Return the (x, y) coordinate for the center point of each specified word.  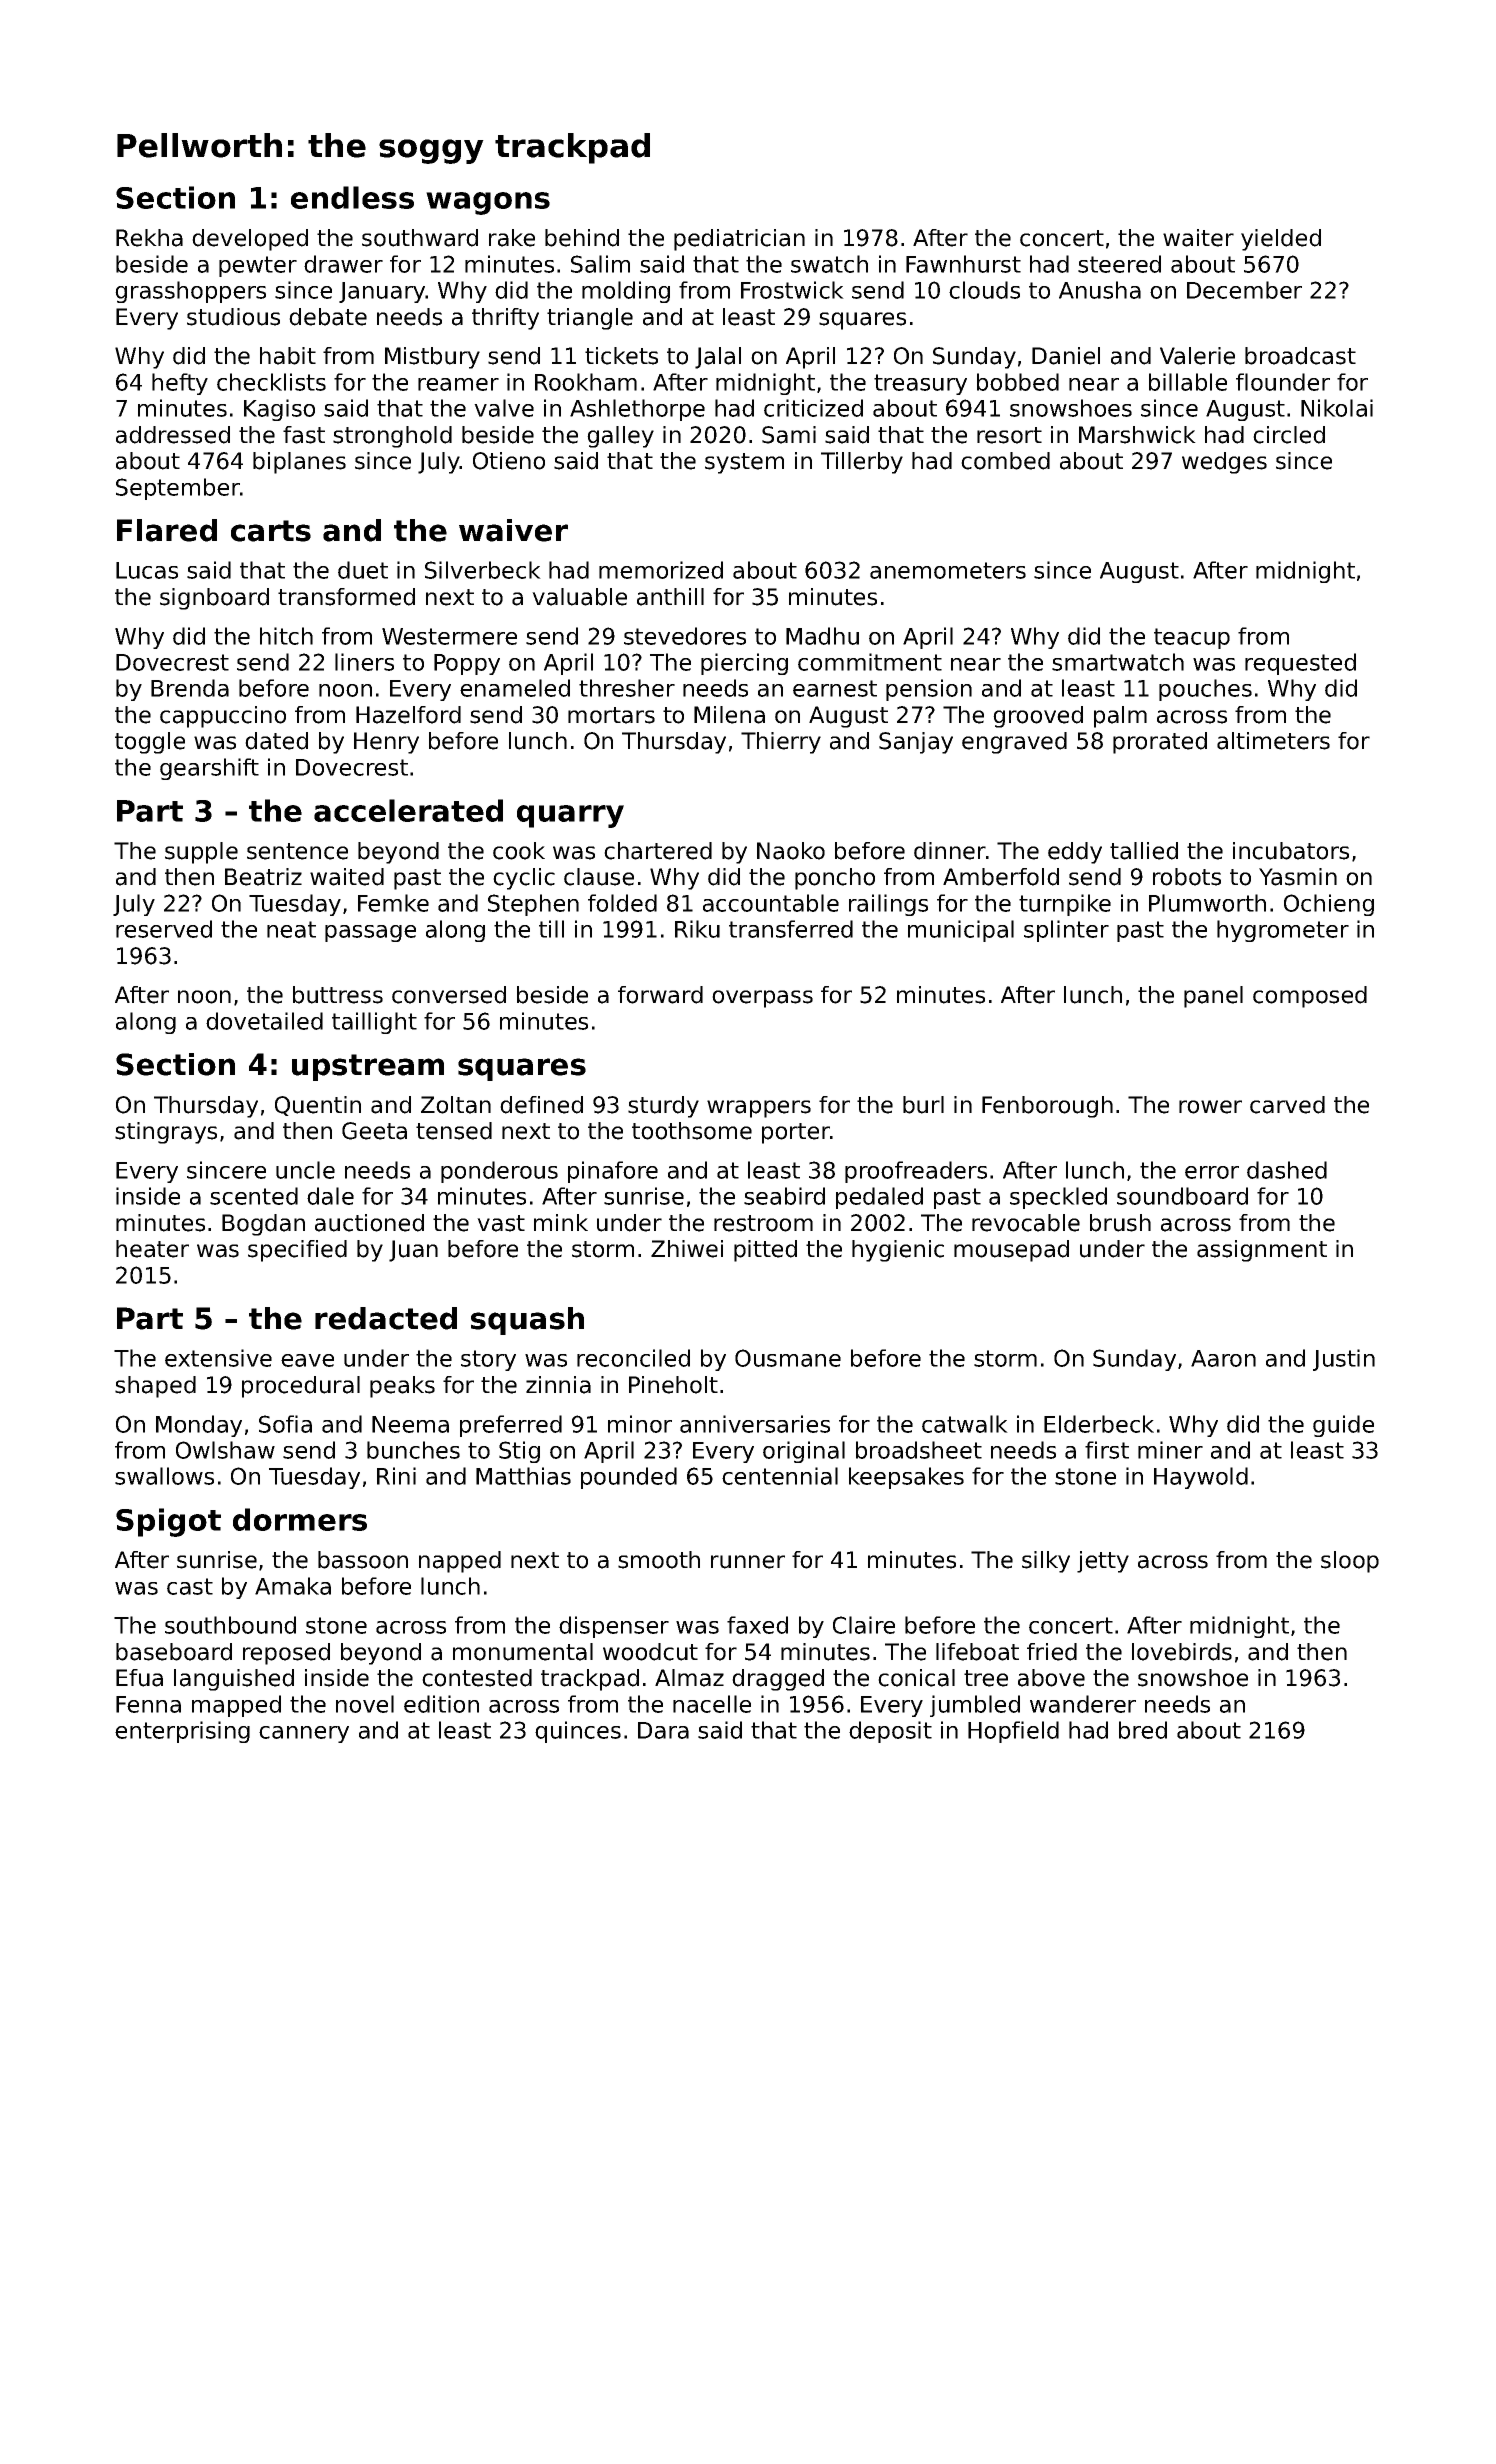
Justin (1344, 1360)
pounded (629, 1478)
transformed (346, 597)
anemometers (948, 570)
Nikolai (1337, 408)
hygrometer (1283, 931)
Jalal (718, 358)
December (1244, 290)
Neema (410, 1424)
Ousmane (788, 1358)
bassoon (363, 1560)
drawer (343, 264)
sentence (297, 851)
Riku (697, 929)
